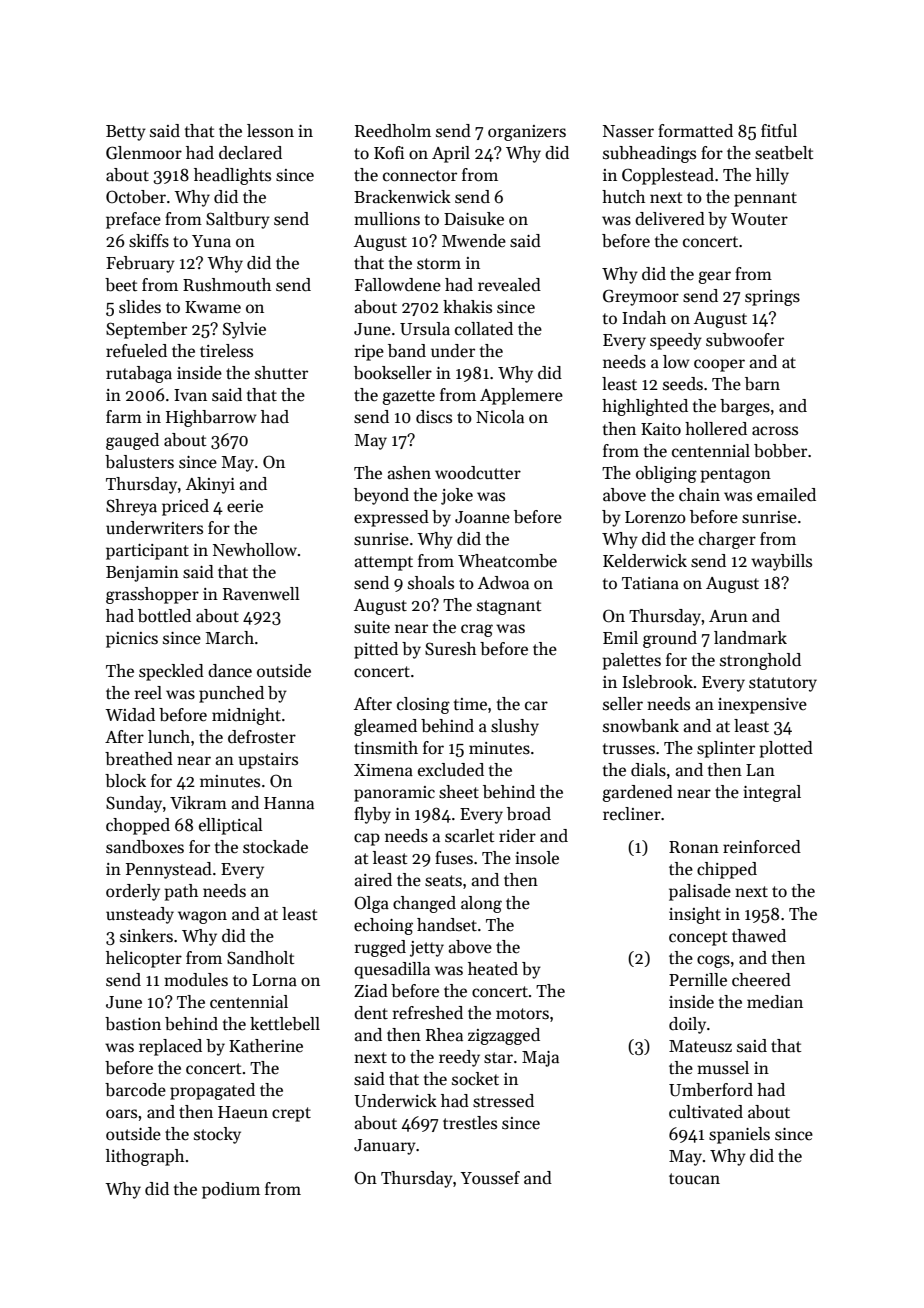 Image resolution: width=924 pixels, height=1308 pixels. What do you see at coordinates (136, 351) in the screenshot?
I see `refueled` at bounding box center [136, 351].
